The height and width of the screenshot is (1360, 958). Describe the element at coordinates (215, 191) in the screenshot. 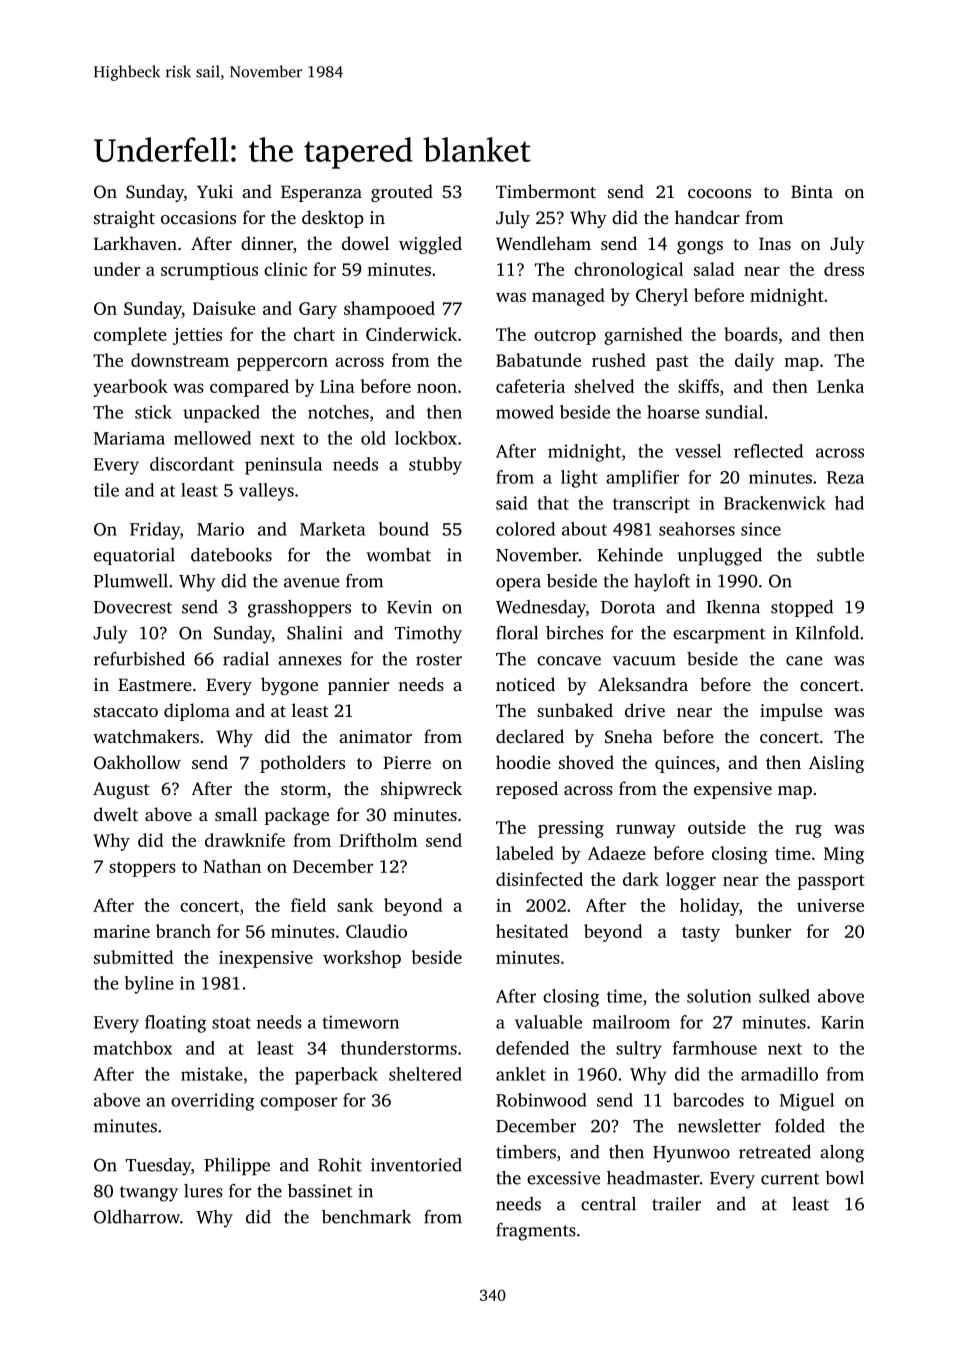

I see `Yuki` at that location.
